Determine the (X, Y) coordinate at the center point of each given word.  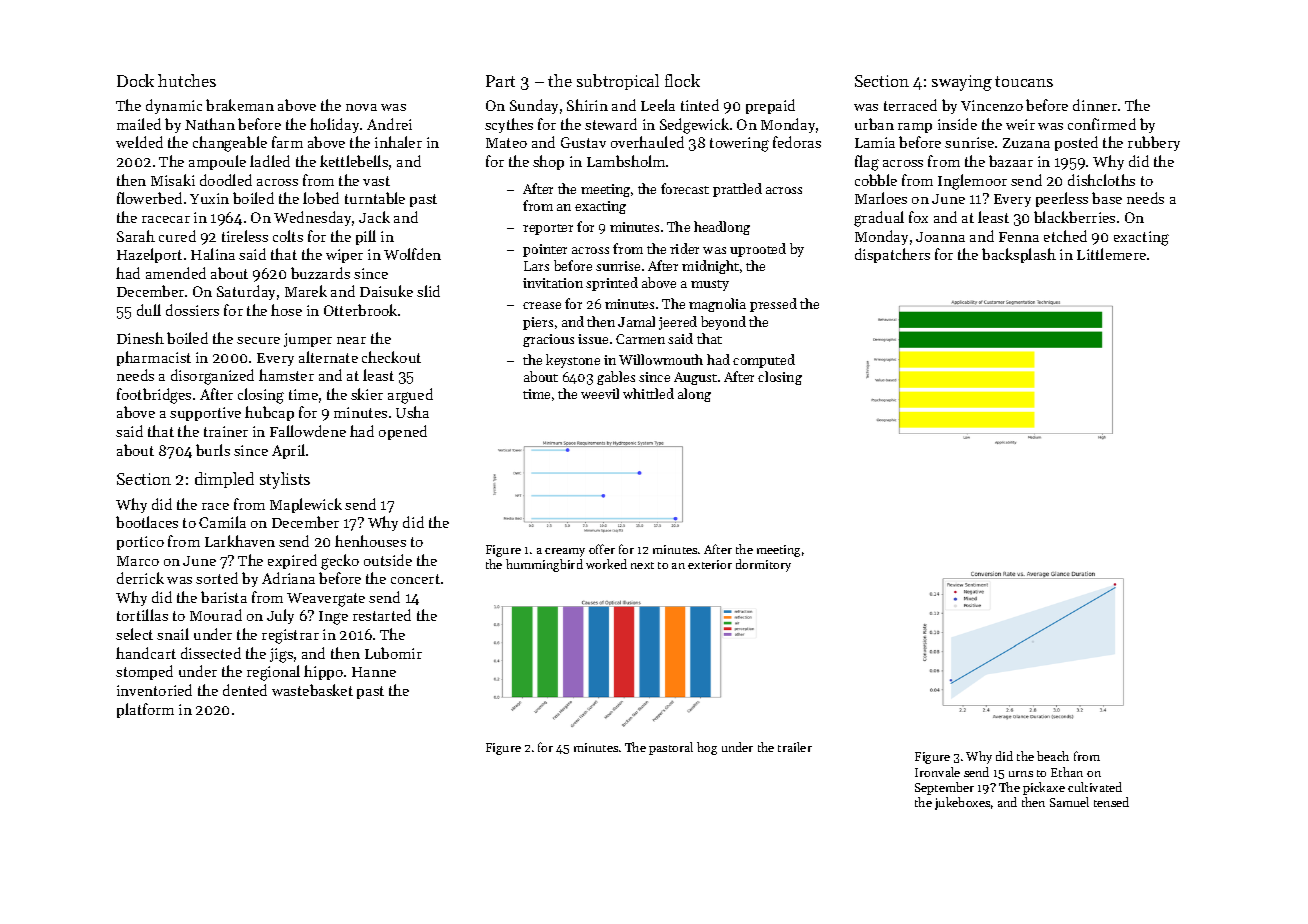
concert (415, 579)
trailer (795, 747)
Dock (135, 80)
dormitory (763, 565)
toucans (1024, 81)
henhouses (370, 541)
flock (682, 80)
